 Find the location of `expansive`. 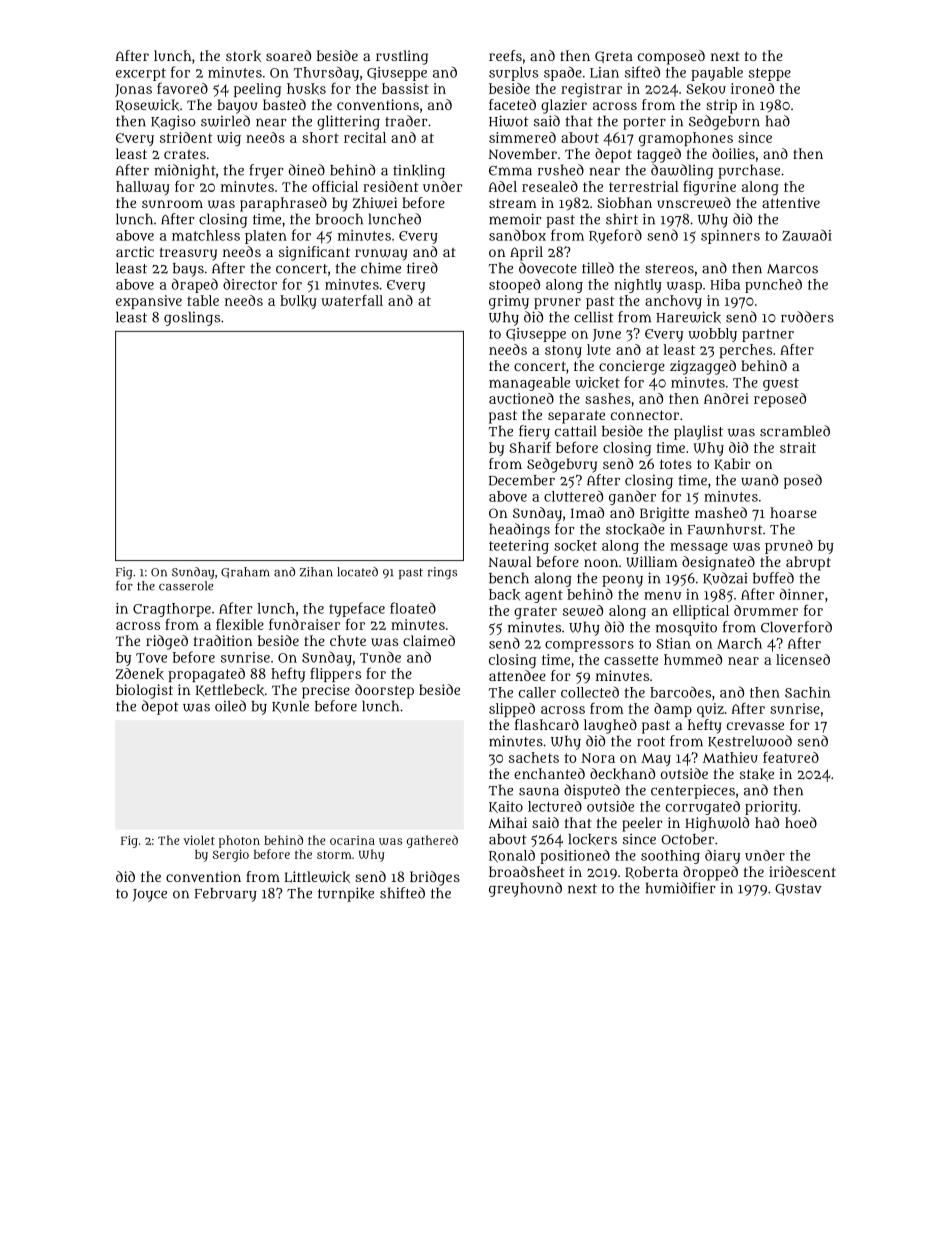

expansive is located at coordinates (149, 302).
